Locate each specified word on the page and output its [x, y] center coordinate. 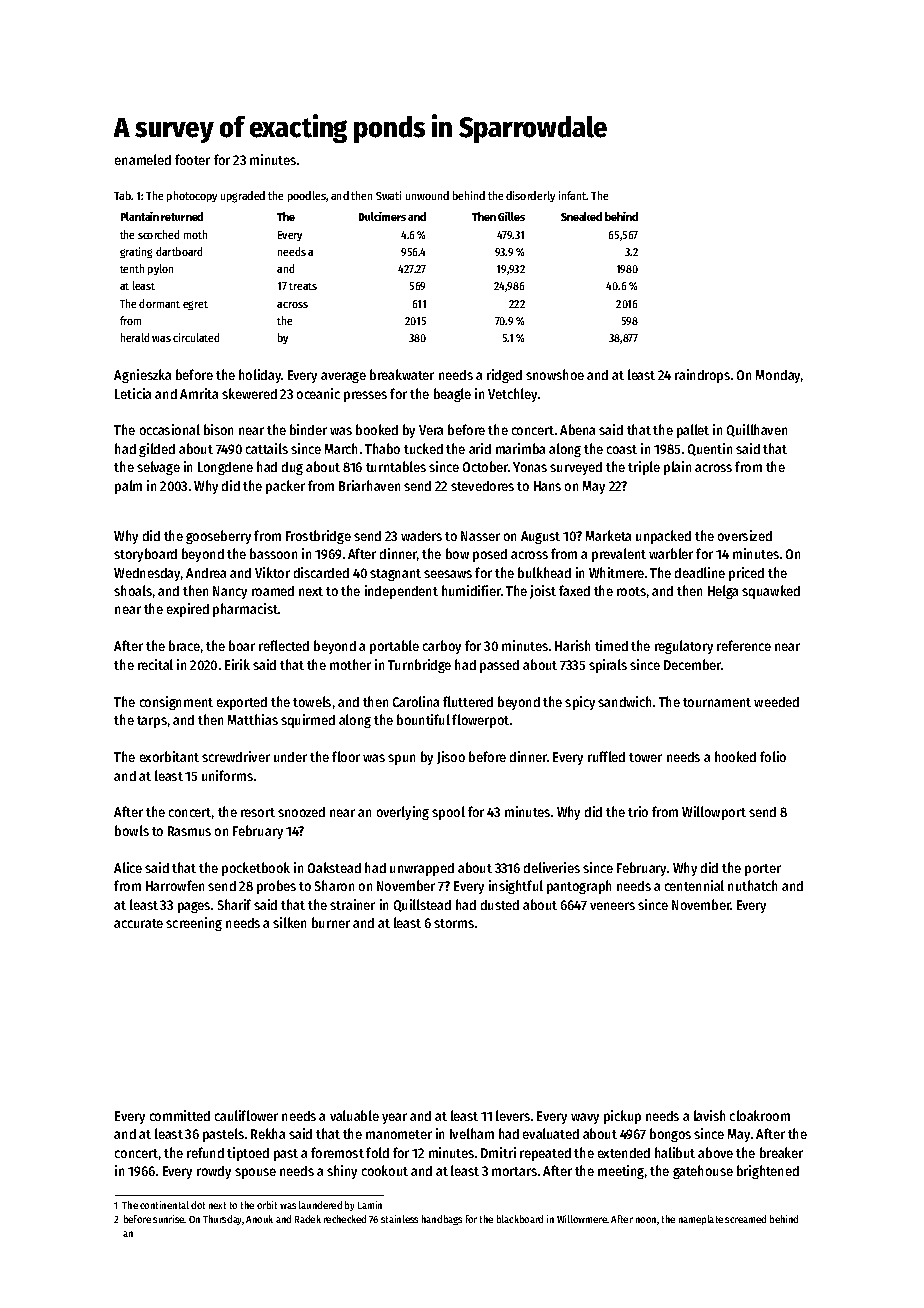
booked [377, 429]
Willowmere [582, 1219]
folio [773, 756]
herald [135, 337]
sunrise [169, 1219]
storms [454, 923]
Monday [778, 376]
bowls [132, 830]
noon [646, 1220]
